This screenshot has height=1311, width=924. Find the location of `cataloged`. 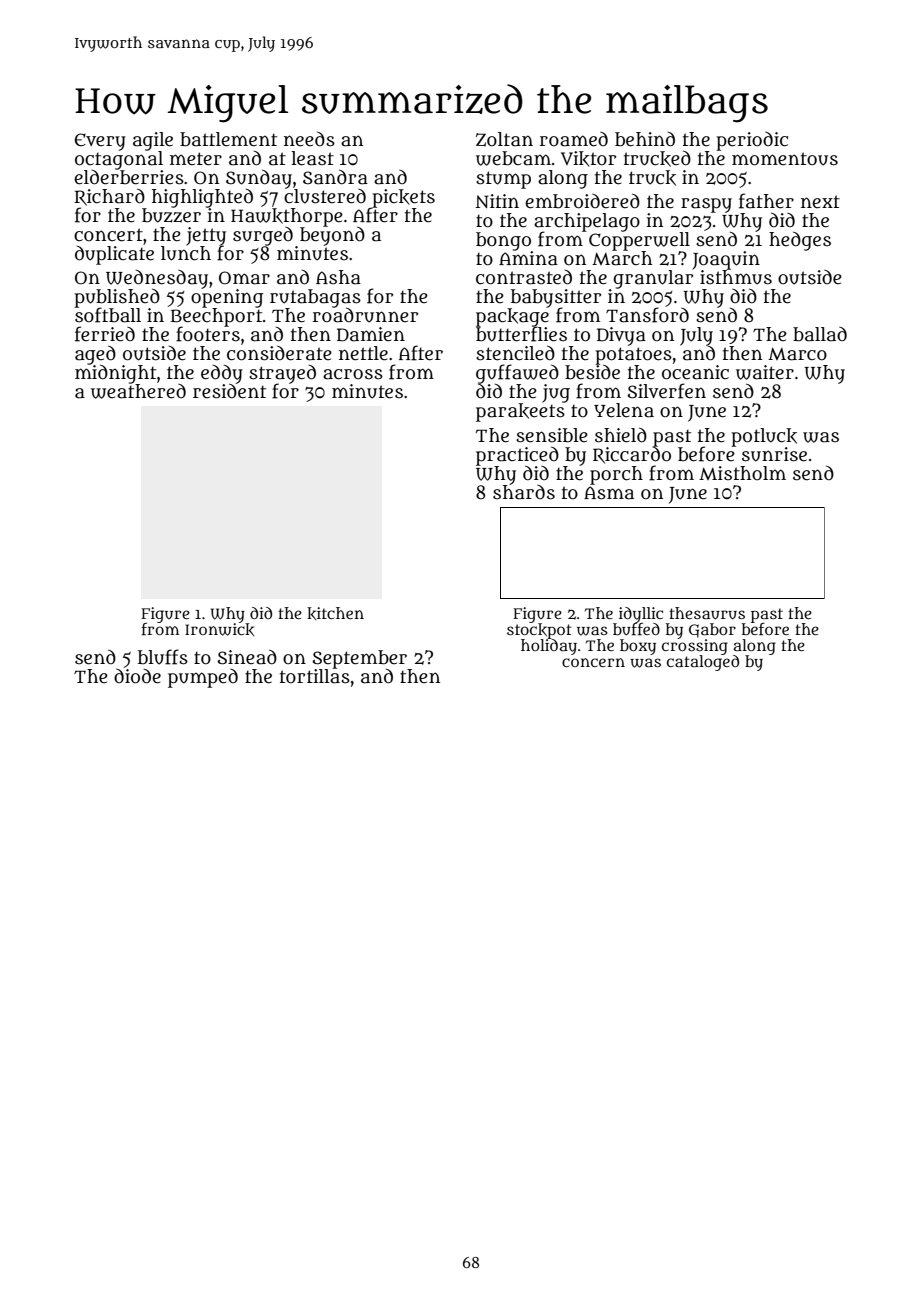

cataloged is located at coordinates (703, 663).
